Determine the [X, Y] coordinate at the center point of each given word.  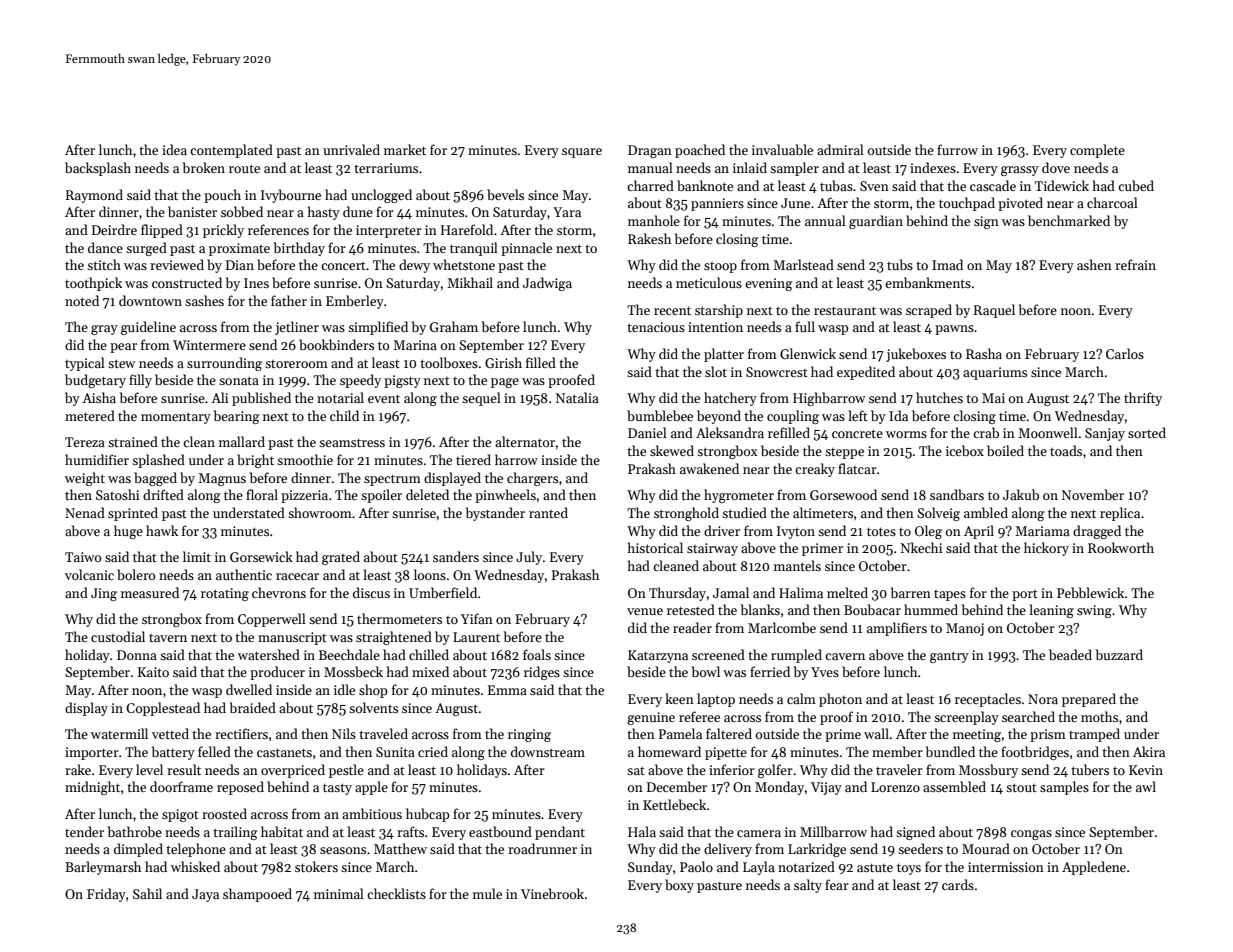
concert [343, 266]
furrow [957, 149]
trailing [235, 833]
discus [371, 592]
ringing [529, 735]
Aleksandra [730, 432]
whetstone [464, 264]
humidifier [97, 459]
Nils [344, 733]
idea [174, 149]
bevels [505, 194]
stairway [712, 549]
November [1093, 494]
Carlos [1125, 353]
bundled [950, 751]
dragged [1097, 532]
